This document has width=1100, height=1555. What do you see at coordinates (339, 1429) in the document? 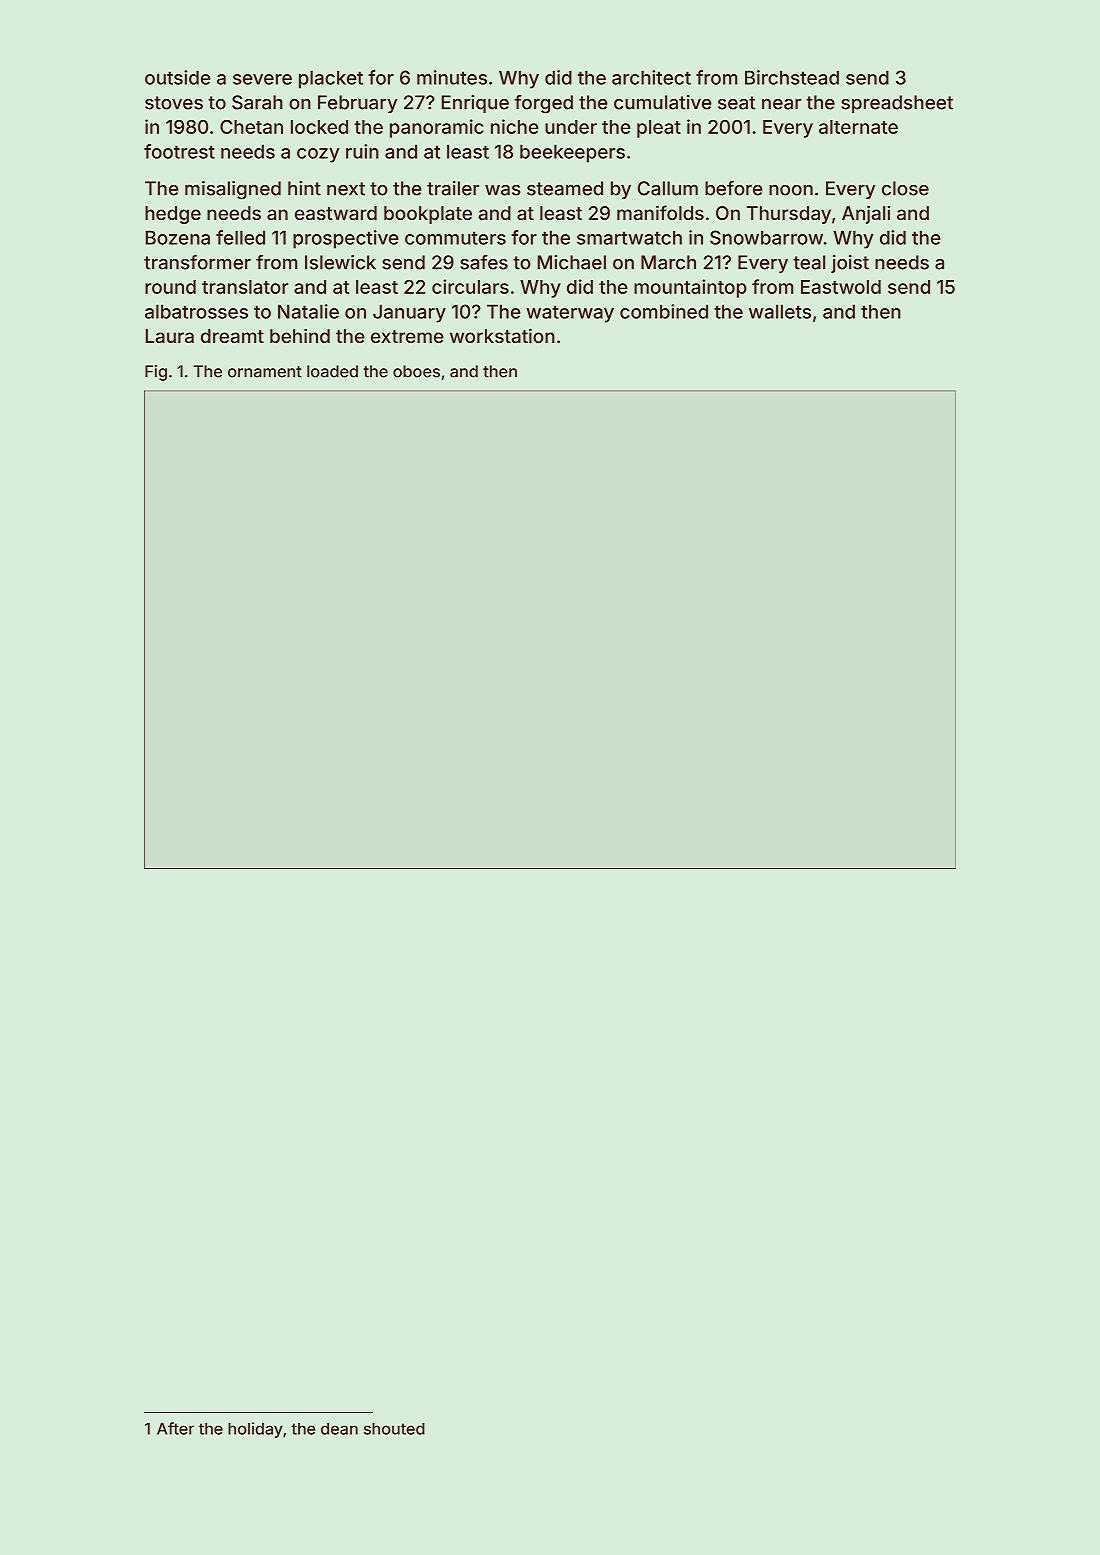
I see `dean` at bounding box center [339, 1429].
